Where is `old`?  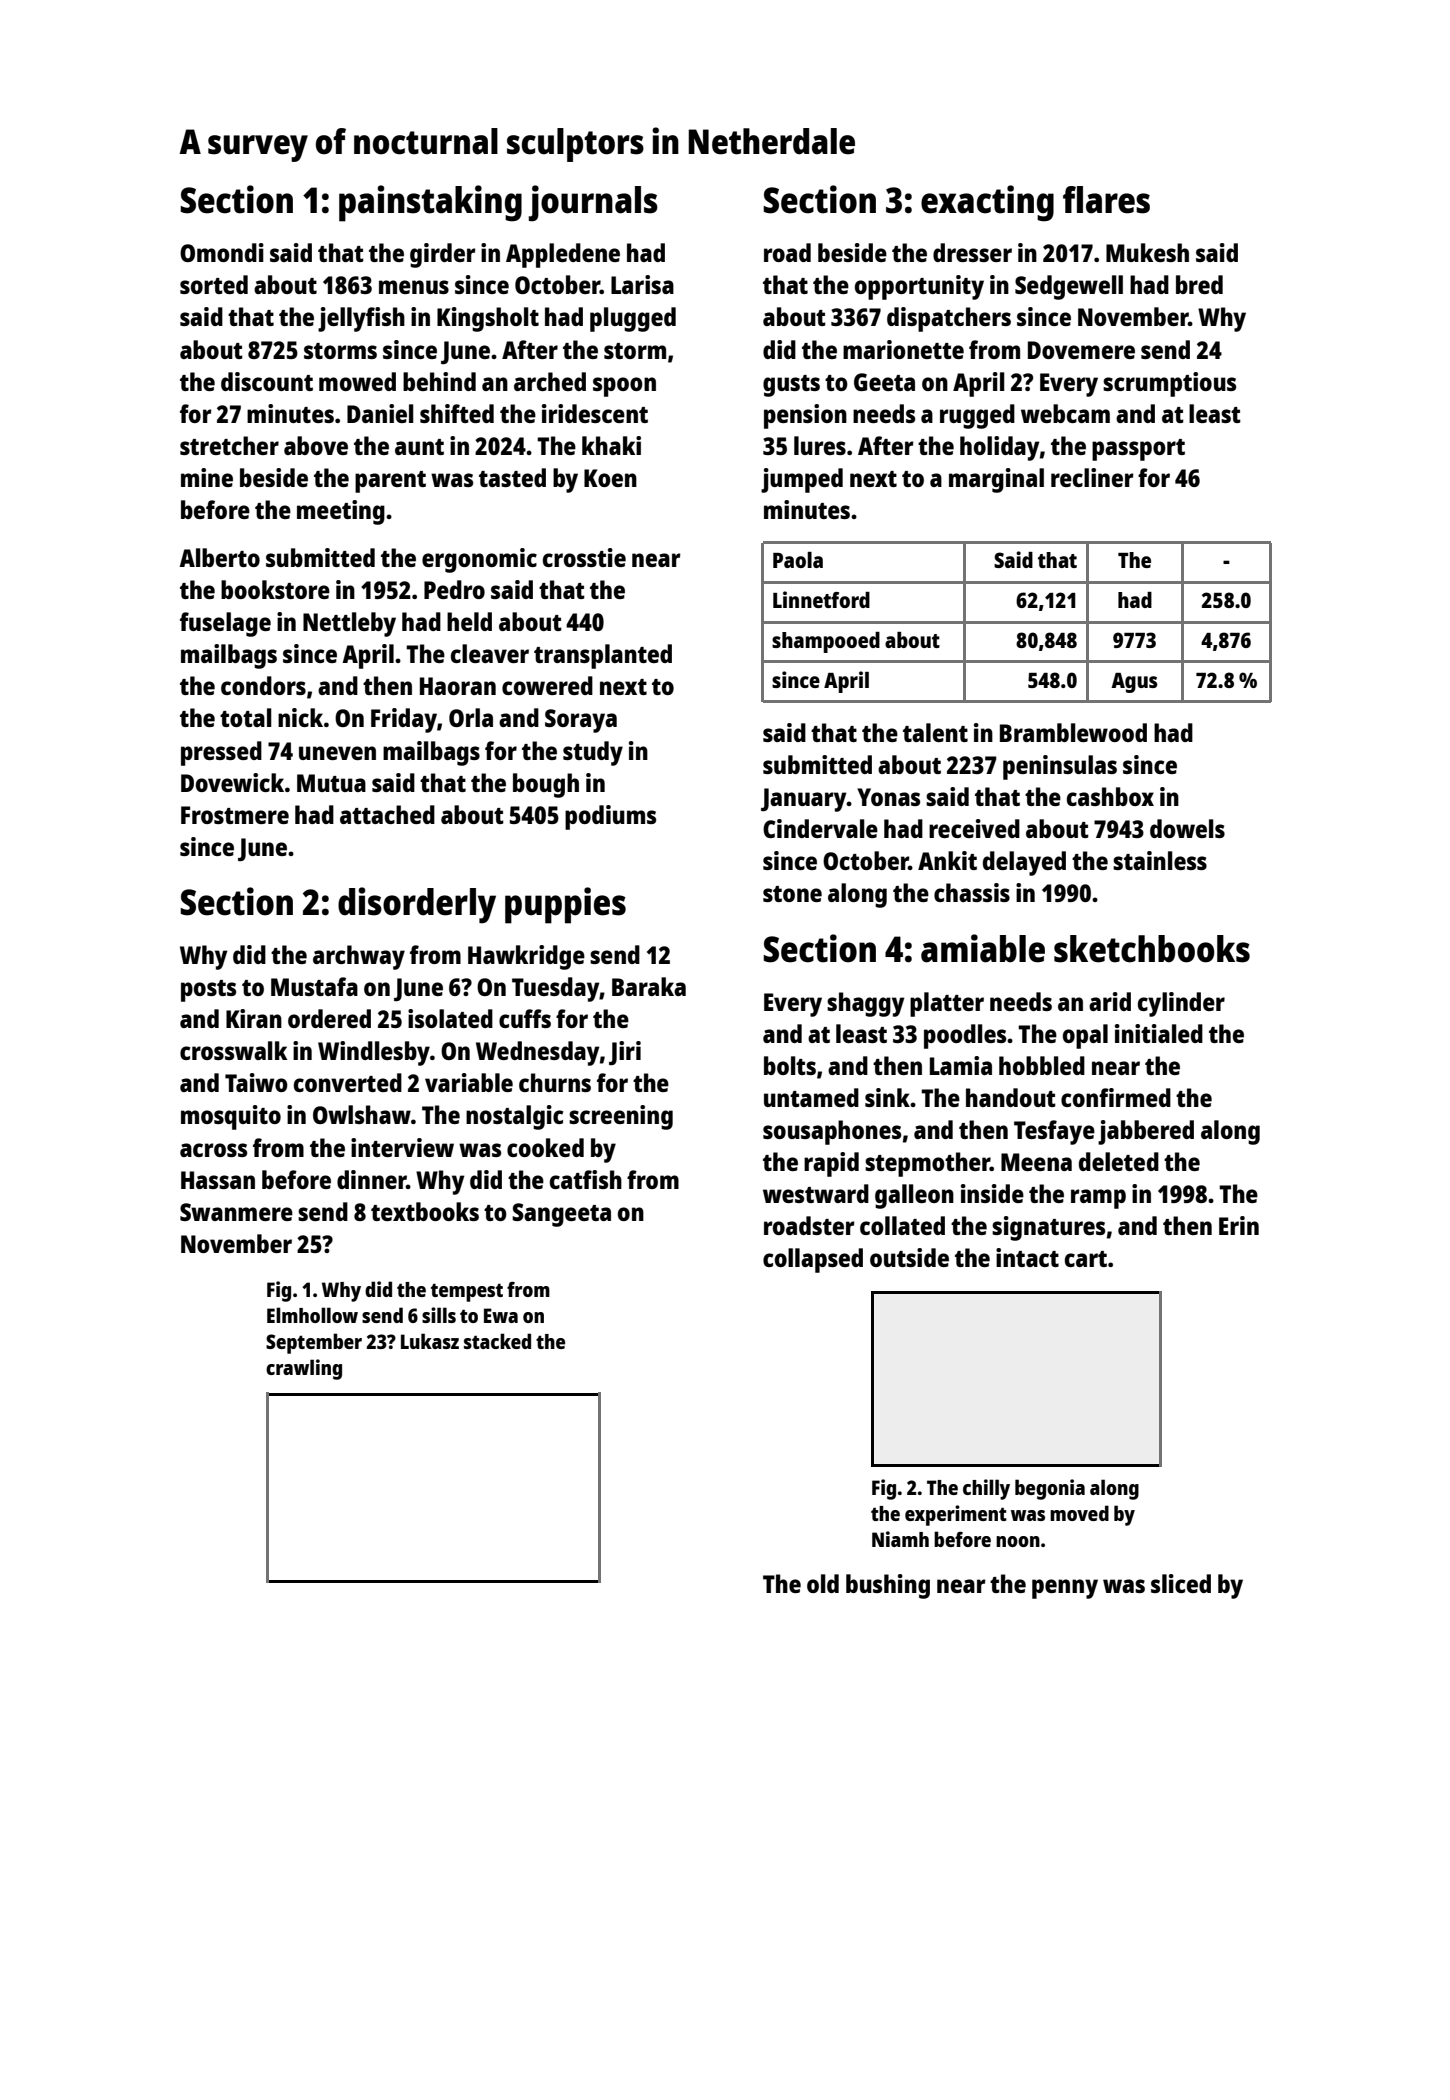 old is located at coordinates (823, 1583).
